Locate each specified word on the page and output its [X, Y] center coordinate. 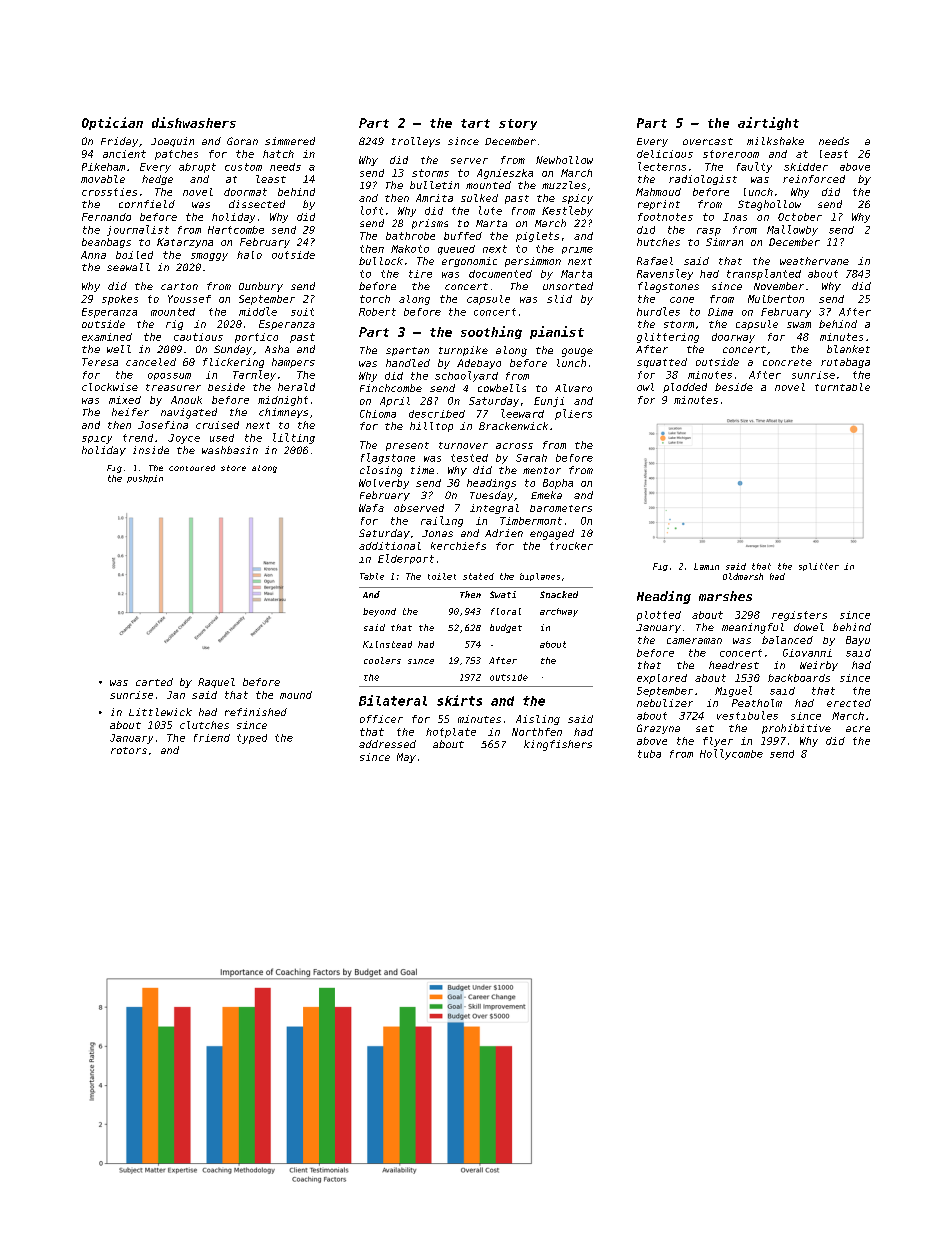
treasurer [173, 387]
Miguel [733, 691]
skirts [459, 700]
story [518, 124]
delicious [665, 154]
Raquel [216, 683]
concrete [787, 362]
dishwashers [194, 122]
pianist [557, 332]
